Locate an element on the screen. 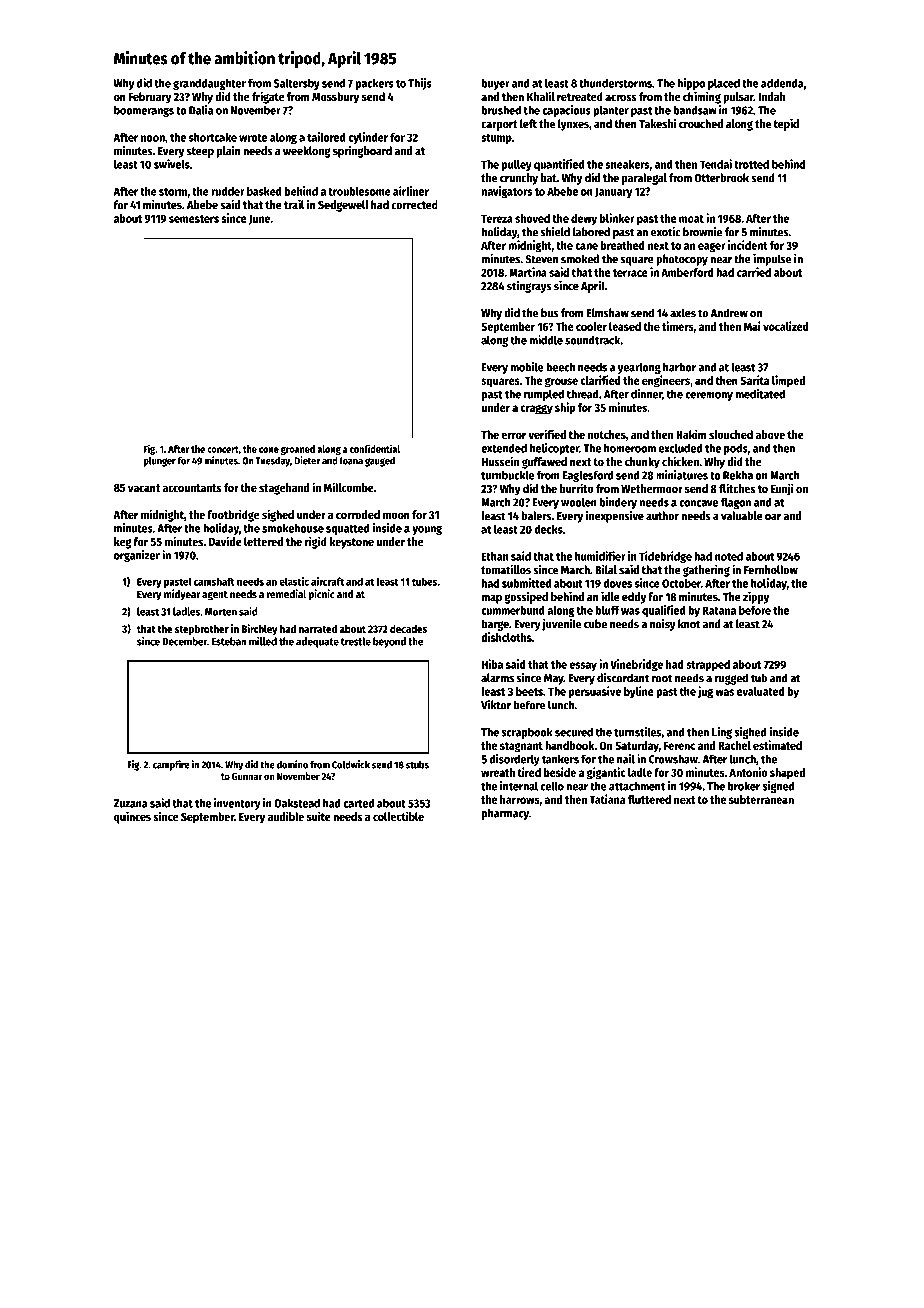 This screenshot has height=1308, width=924. tomatillos is located at coordinates (506, 569).
